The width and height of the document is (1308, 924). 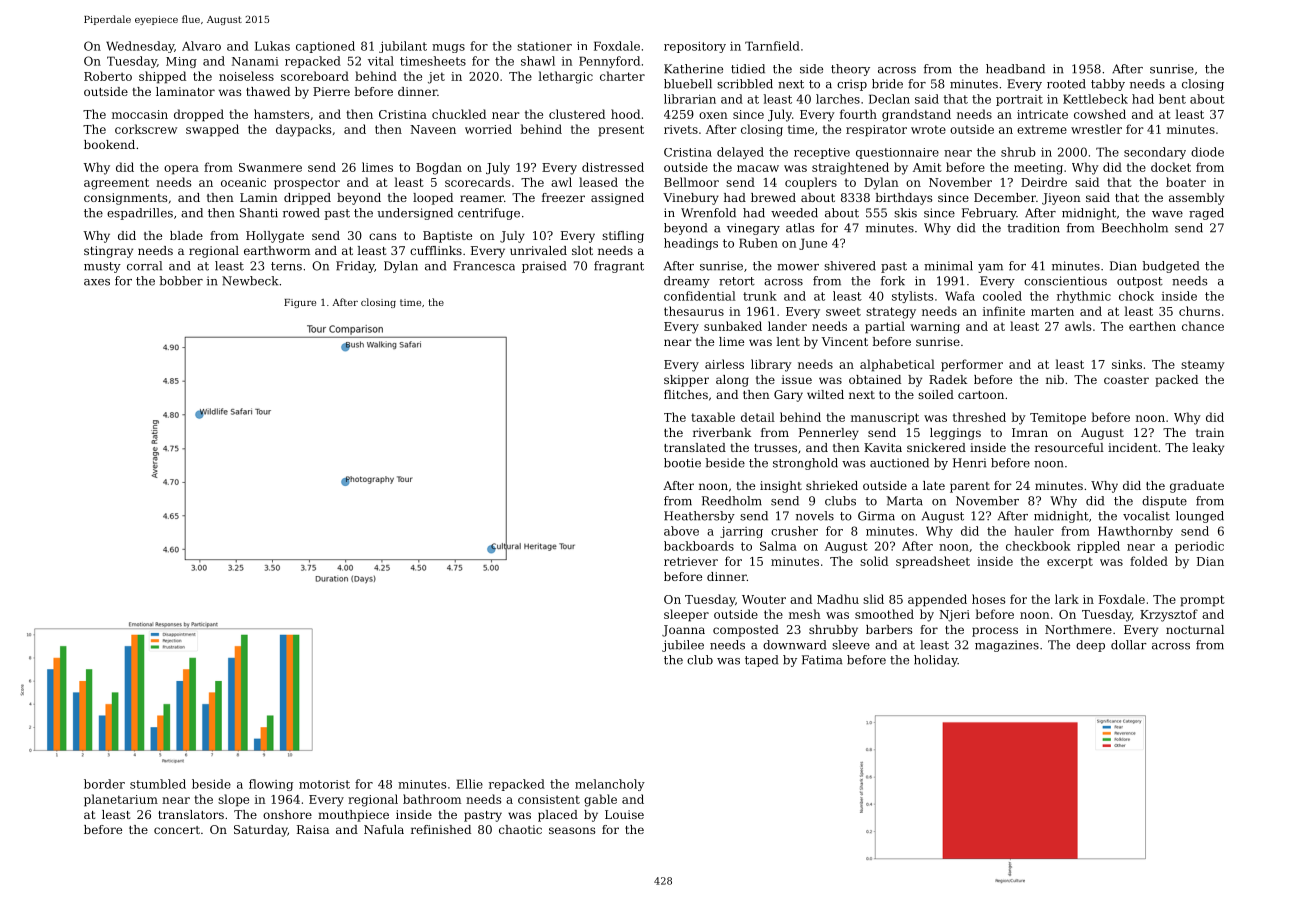 I want to click on praised, so click(x=544, y=267).
